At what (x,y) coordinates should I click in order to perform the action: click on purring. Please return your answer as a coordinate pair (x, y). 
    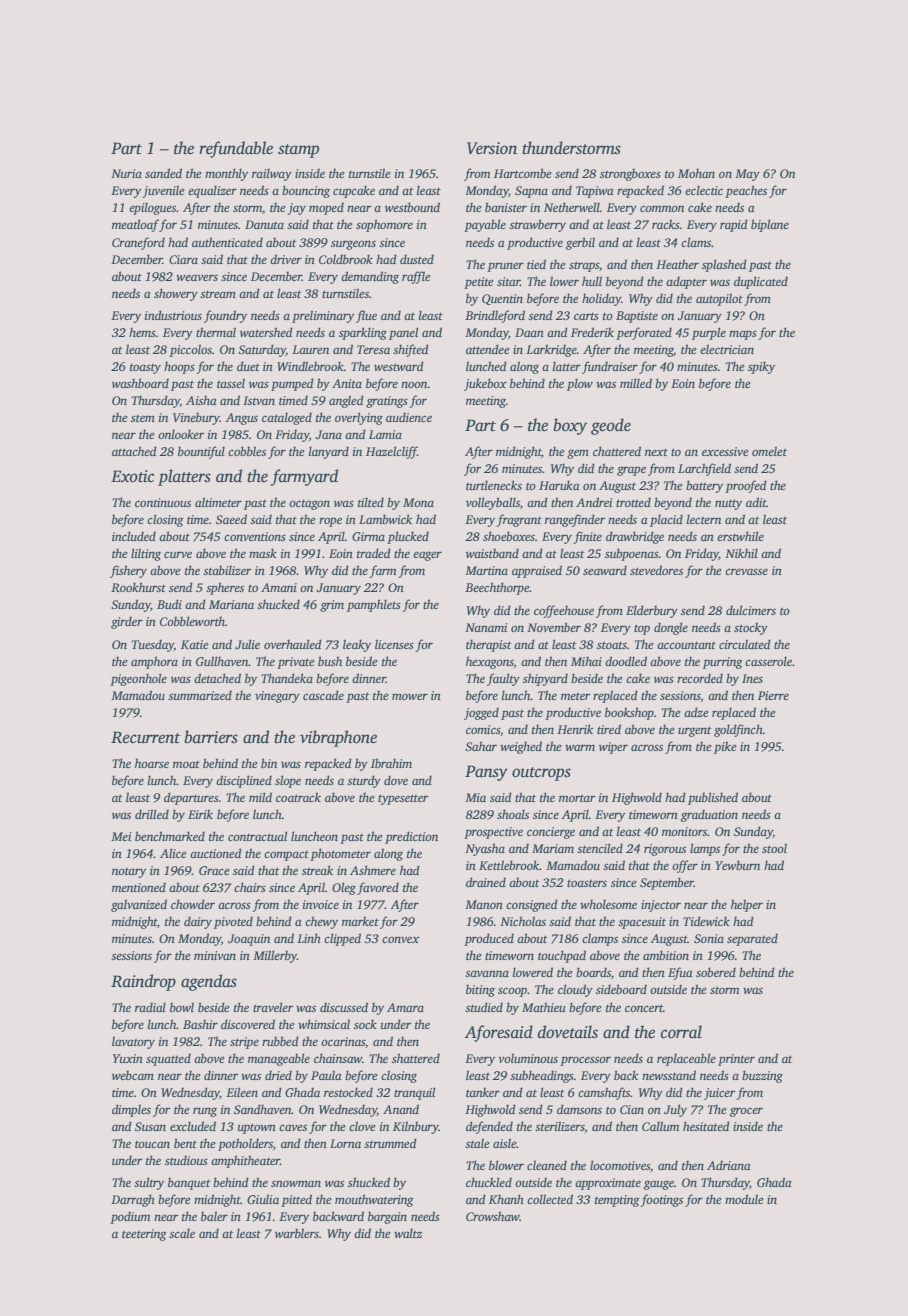
    Looking at the image, I should click on (722, 663).
